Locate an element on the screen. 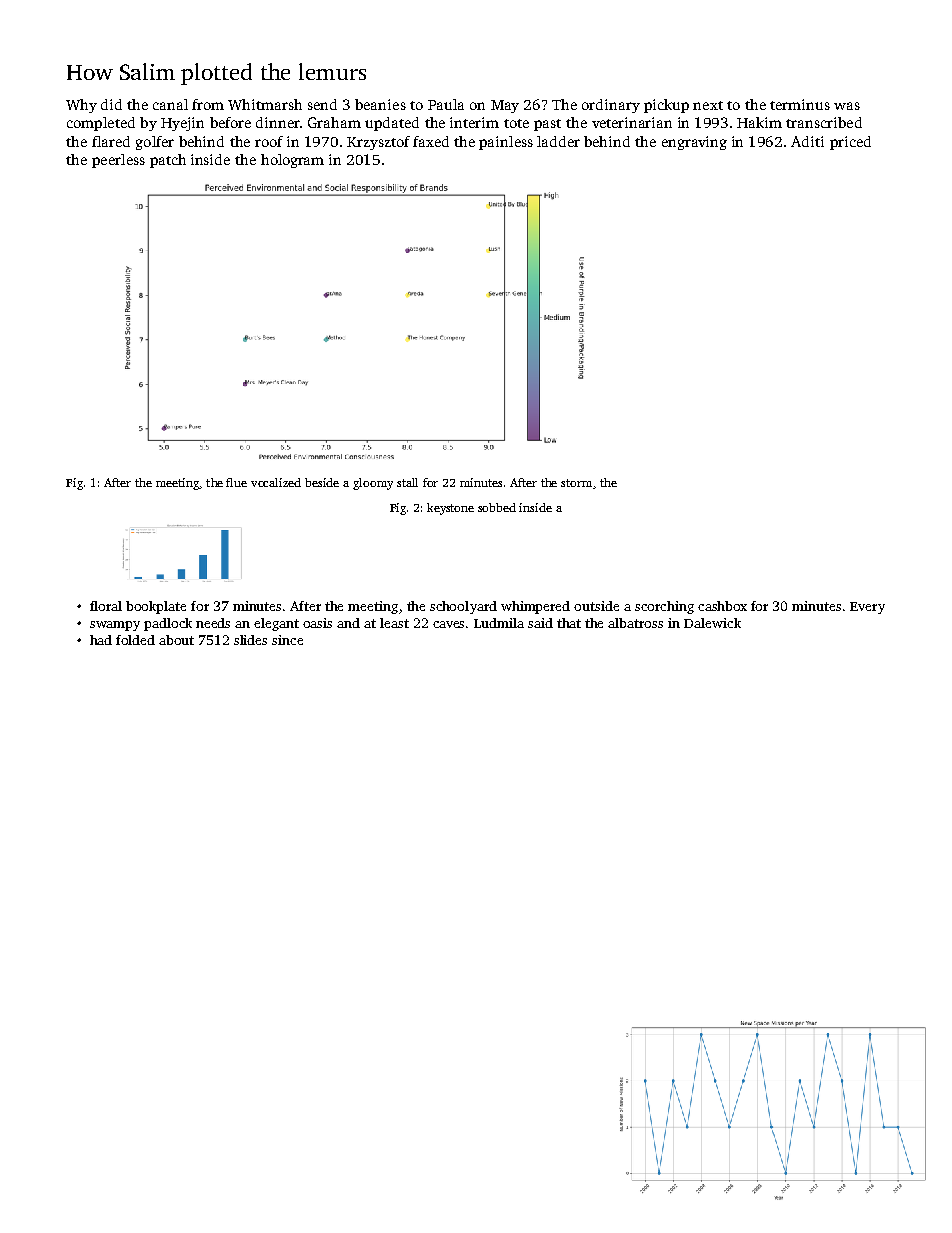  engraving is located at coordinates (694, 143).
